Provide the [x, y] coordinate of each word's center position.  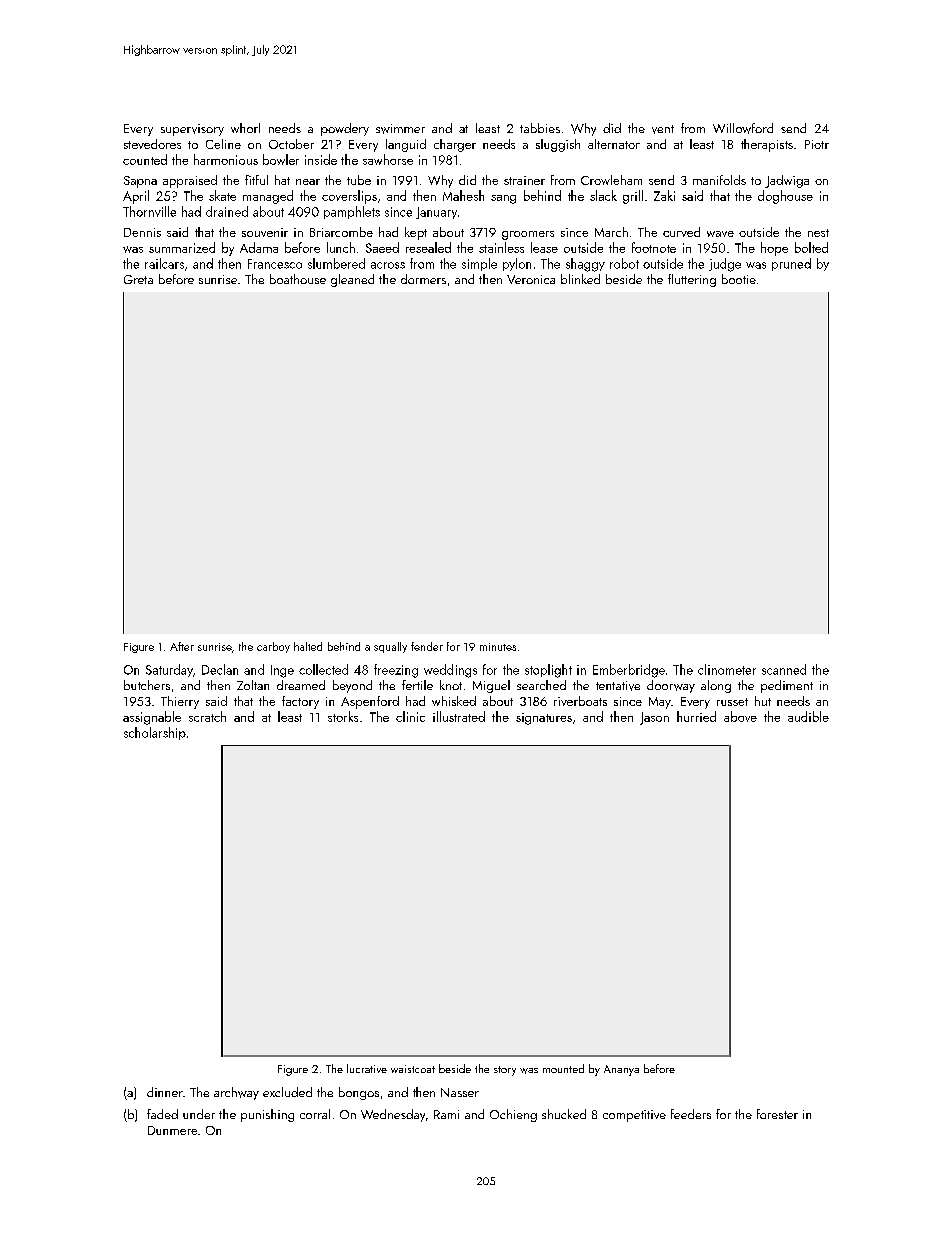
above [740, 716]
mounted [563, 1068]
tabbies [540, 128]
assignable [152, 718]
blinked [580, 279]
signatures [544, 719]
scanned [784, 669]
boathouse [298, 279]
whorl [245, 128]
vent [663, 129]
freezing [396, 671]
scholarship [155, 733]
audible [808, 716]
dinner [165, 1092]
